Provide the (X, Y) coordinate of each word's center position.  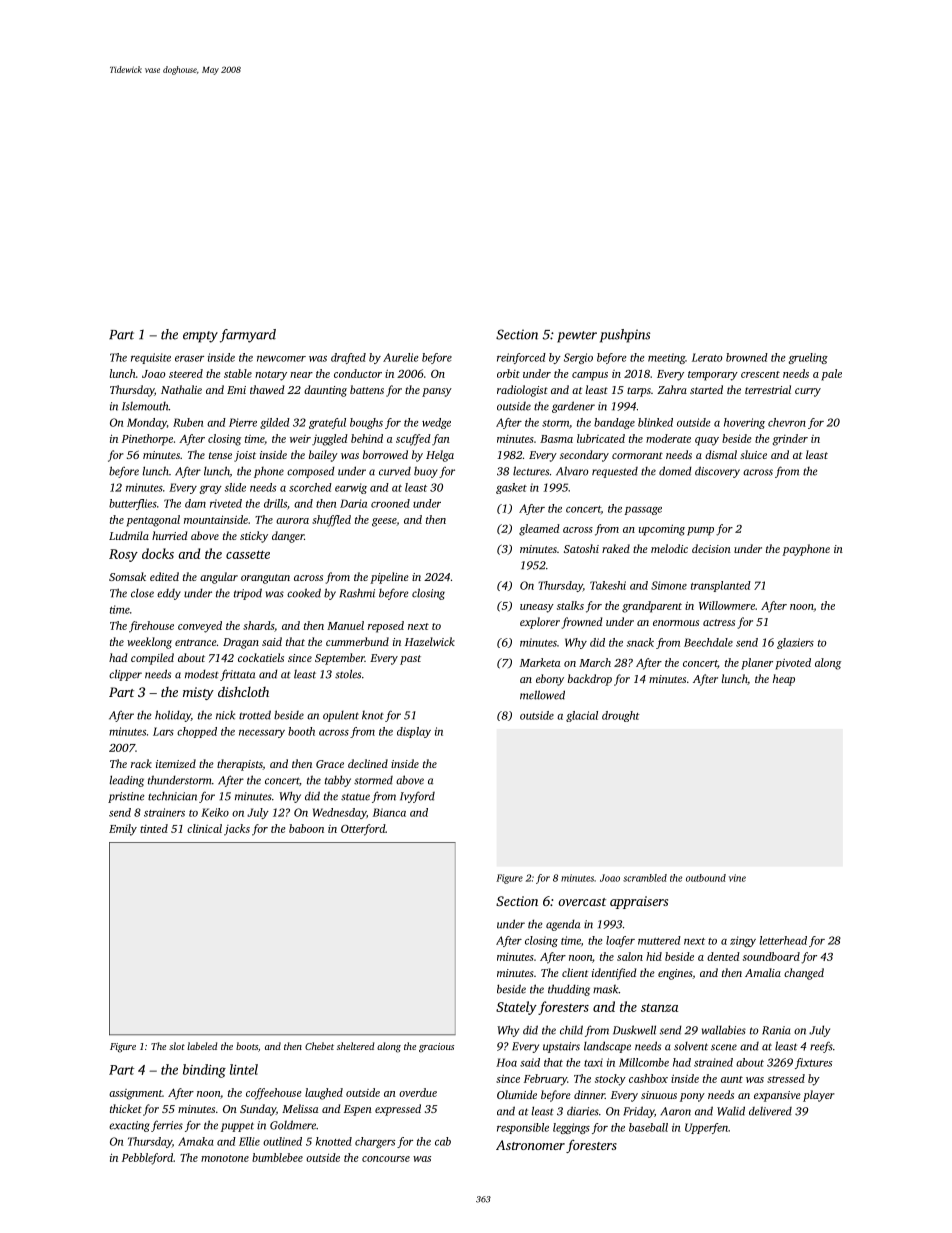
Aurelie (400, 357)
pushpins (625, 336)
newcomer (281, 359)
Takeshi (608, 585)
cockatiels (261, 657)
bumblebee (277, 1157)
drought (621, 716)
